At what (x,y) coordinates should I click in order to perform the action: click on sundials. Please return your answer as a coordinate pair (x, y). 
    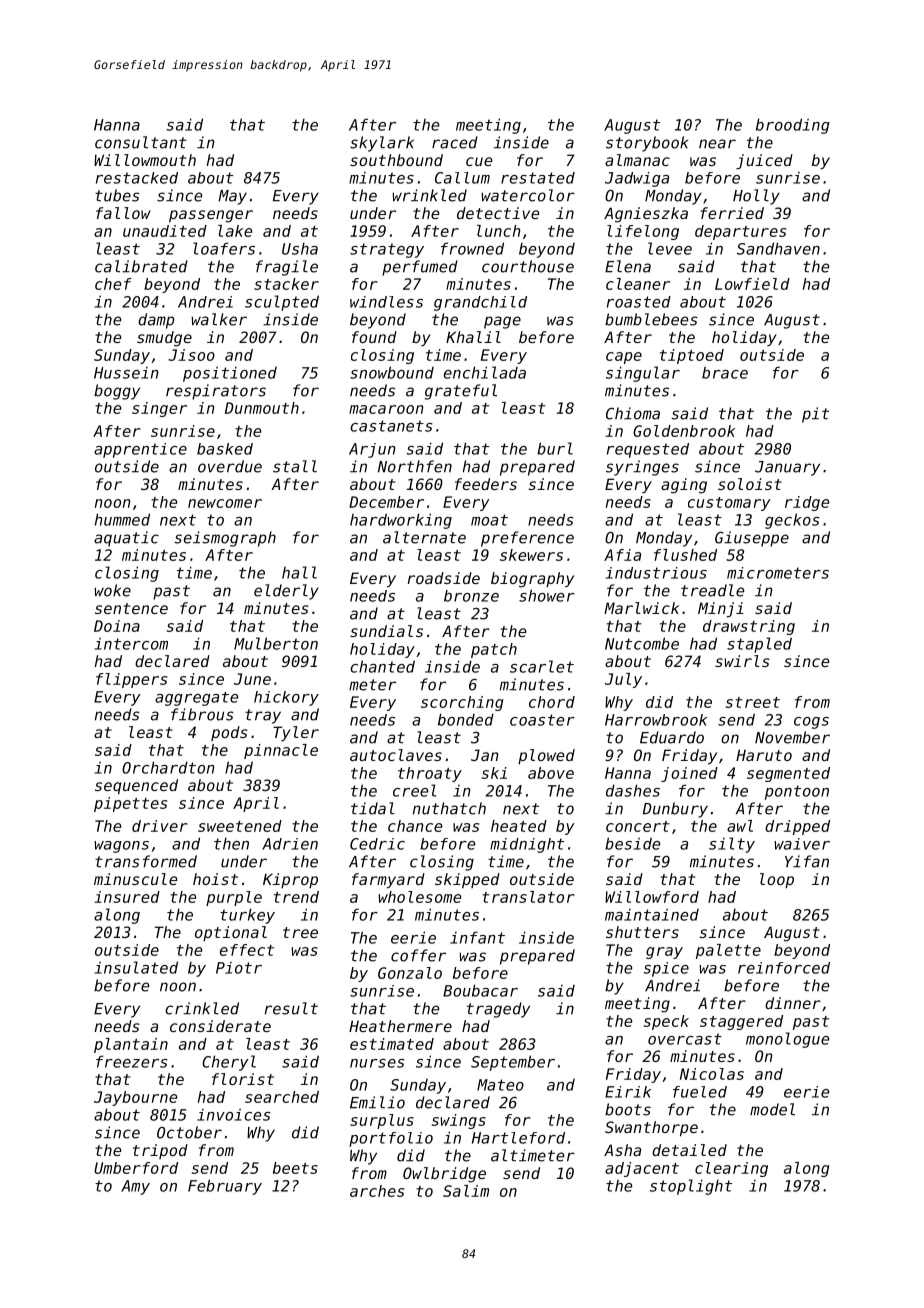
    Looking at the image, I should click on (386, 631).
